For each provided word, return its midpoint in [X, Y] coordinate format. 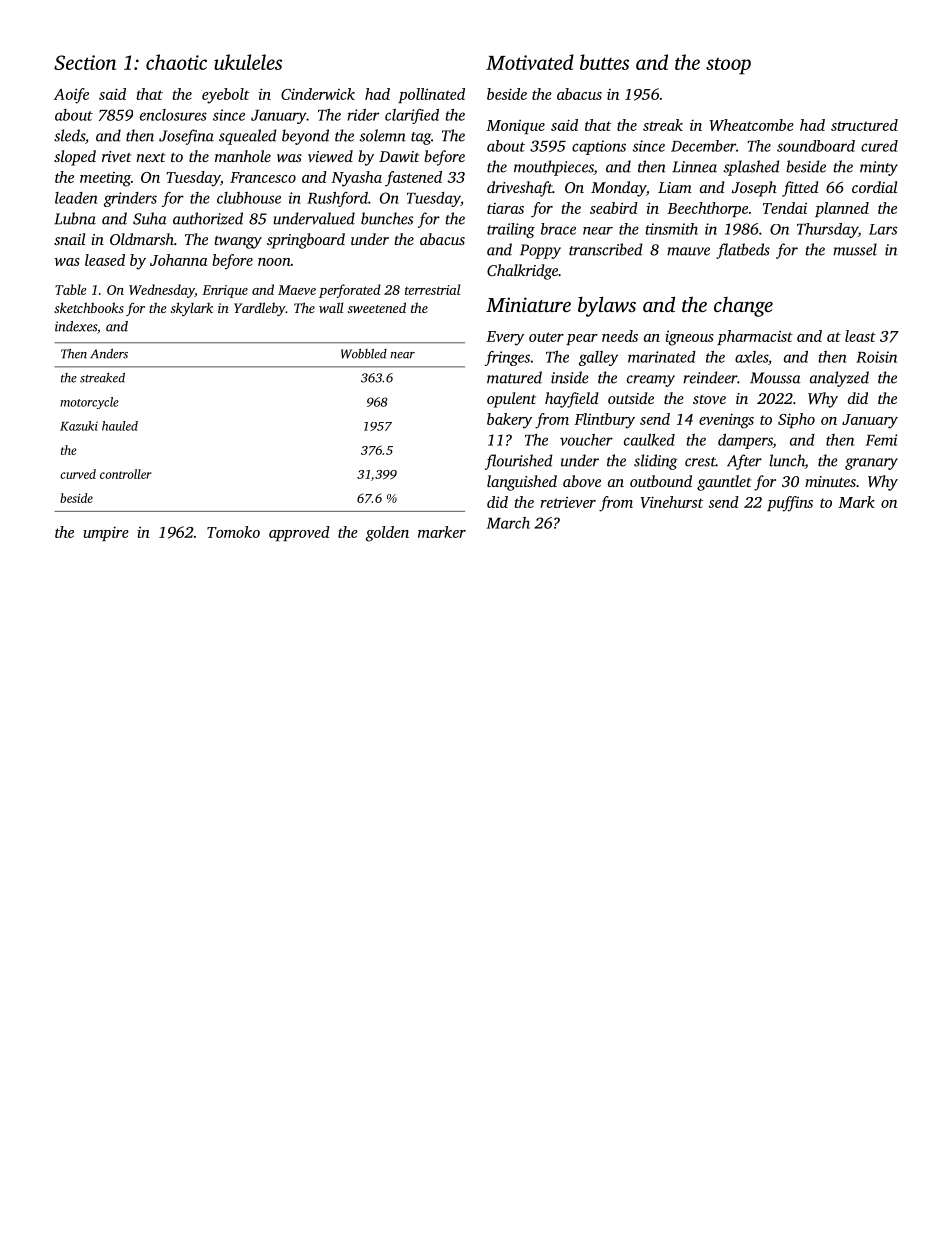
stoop [728, 66]
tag [421, 138]
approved [299, 533]
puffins [790, 504]
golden [387, 534]
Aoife [71, 96]
